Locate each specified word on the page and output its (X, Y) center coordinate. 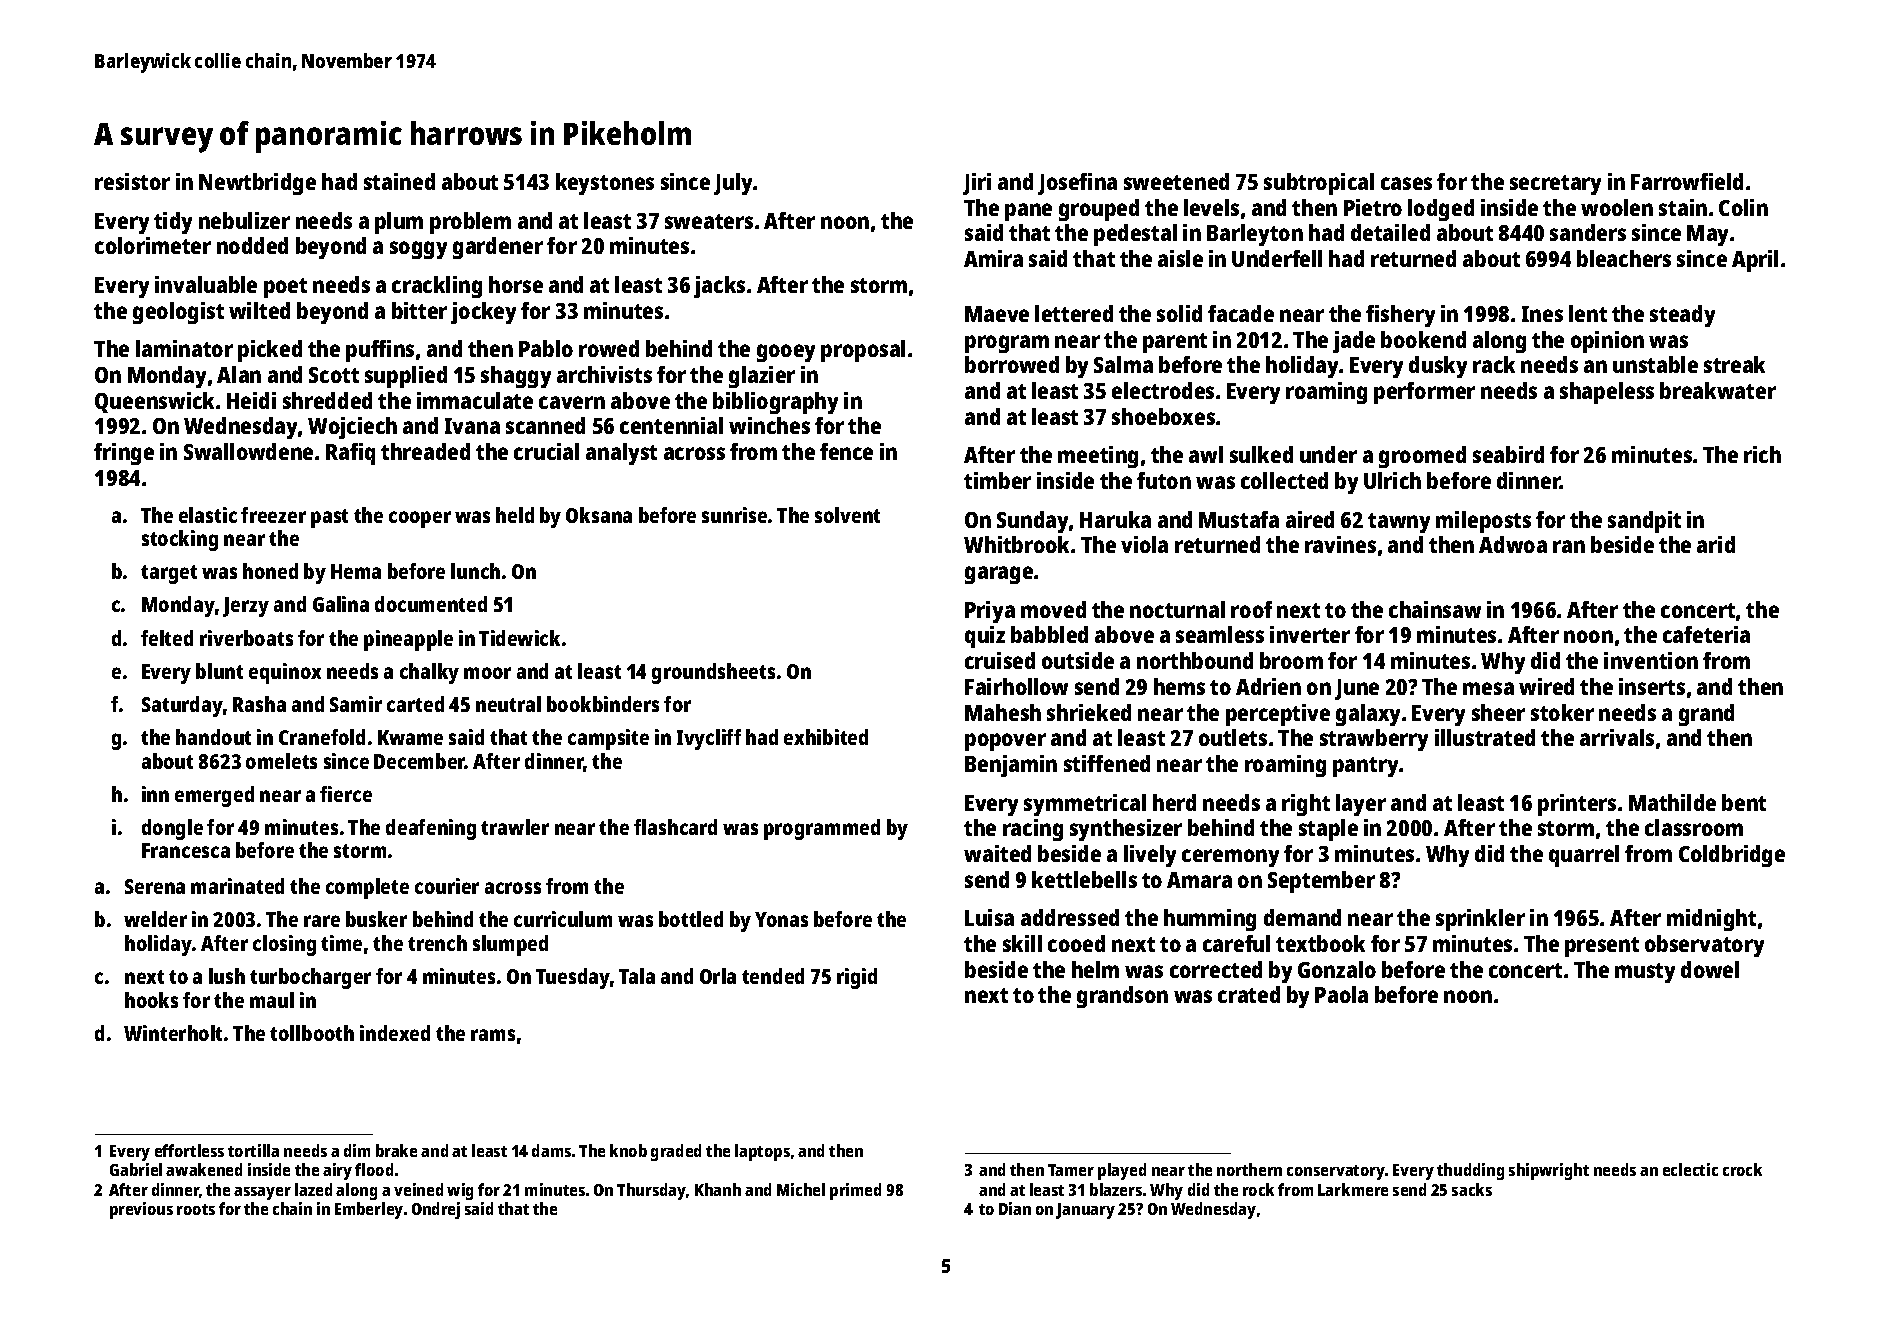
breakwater (1718, 390)
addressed (1070, 917)
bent (1744, 802)
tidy (173, 223)
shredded (327, 400)
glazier (762, 377)
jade (1354, 342)
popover (1005, 742)
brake (396, 1150)
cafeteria (1706, 634)
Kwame (410, 737)
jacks (719, 287)
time (341, 943)
